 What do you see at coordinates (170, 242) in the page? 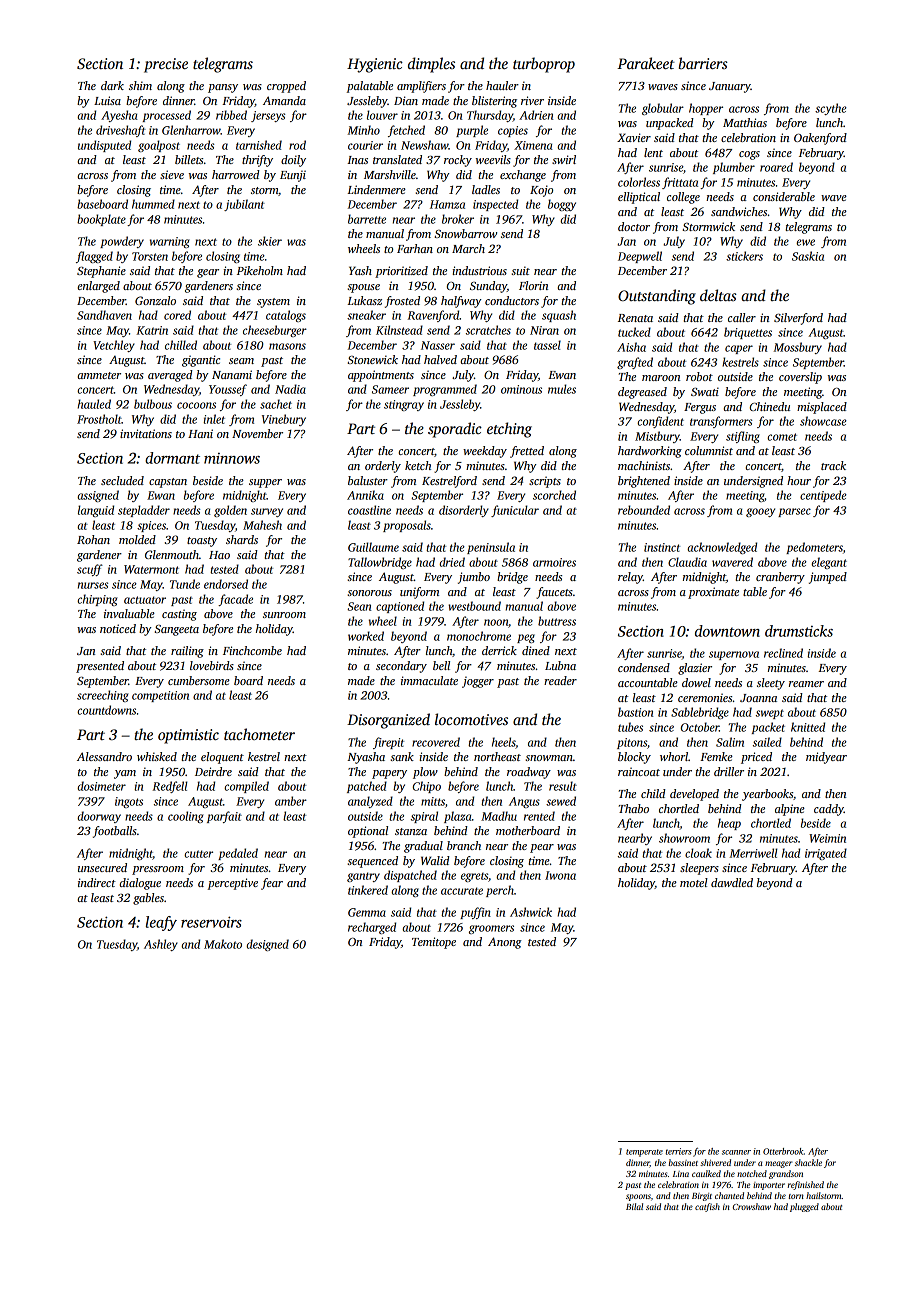
I see `warning` at bounding box center [170, 242].
